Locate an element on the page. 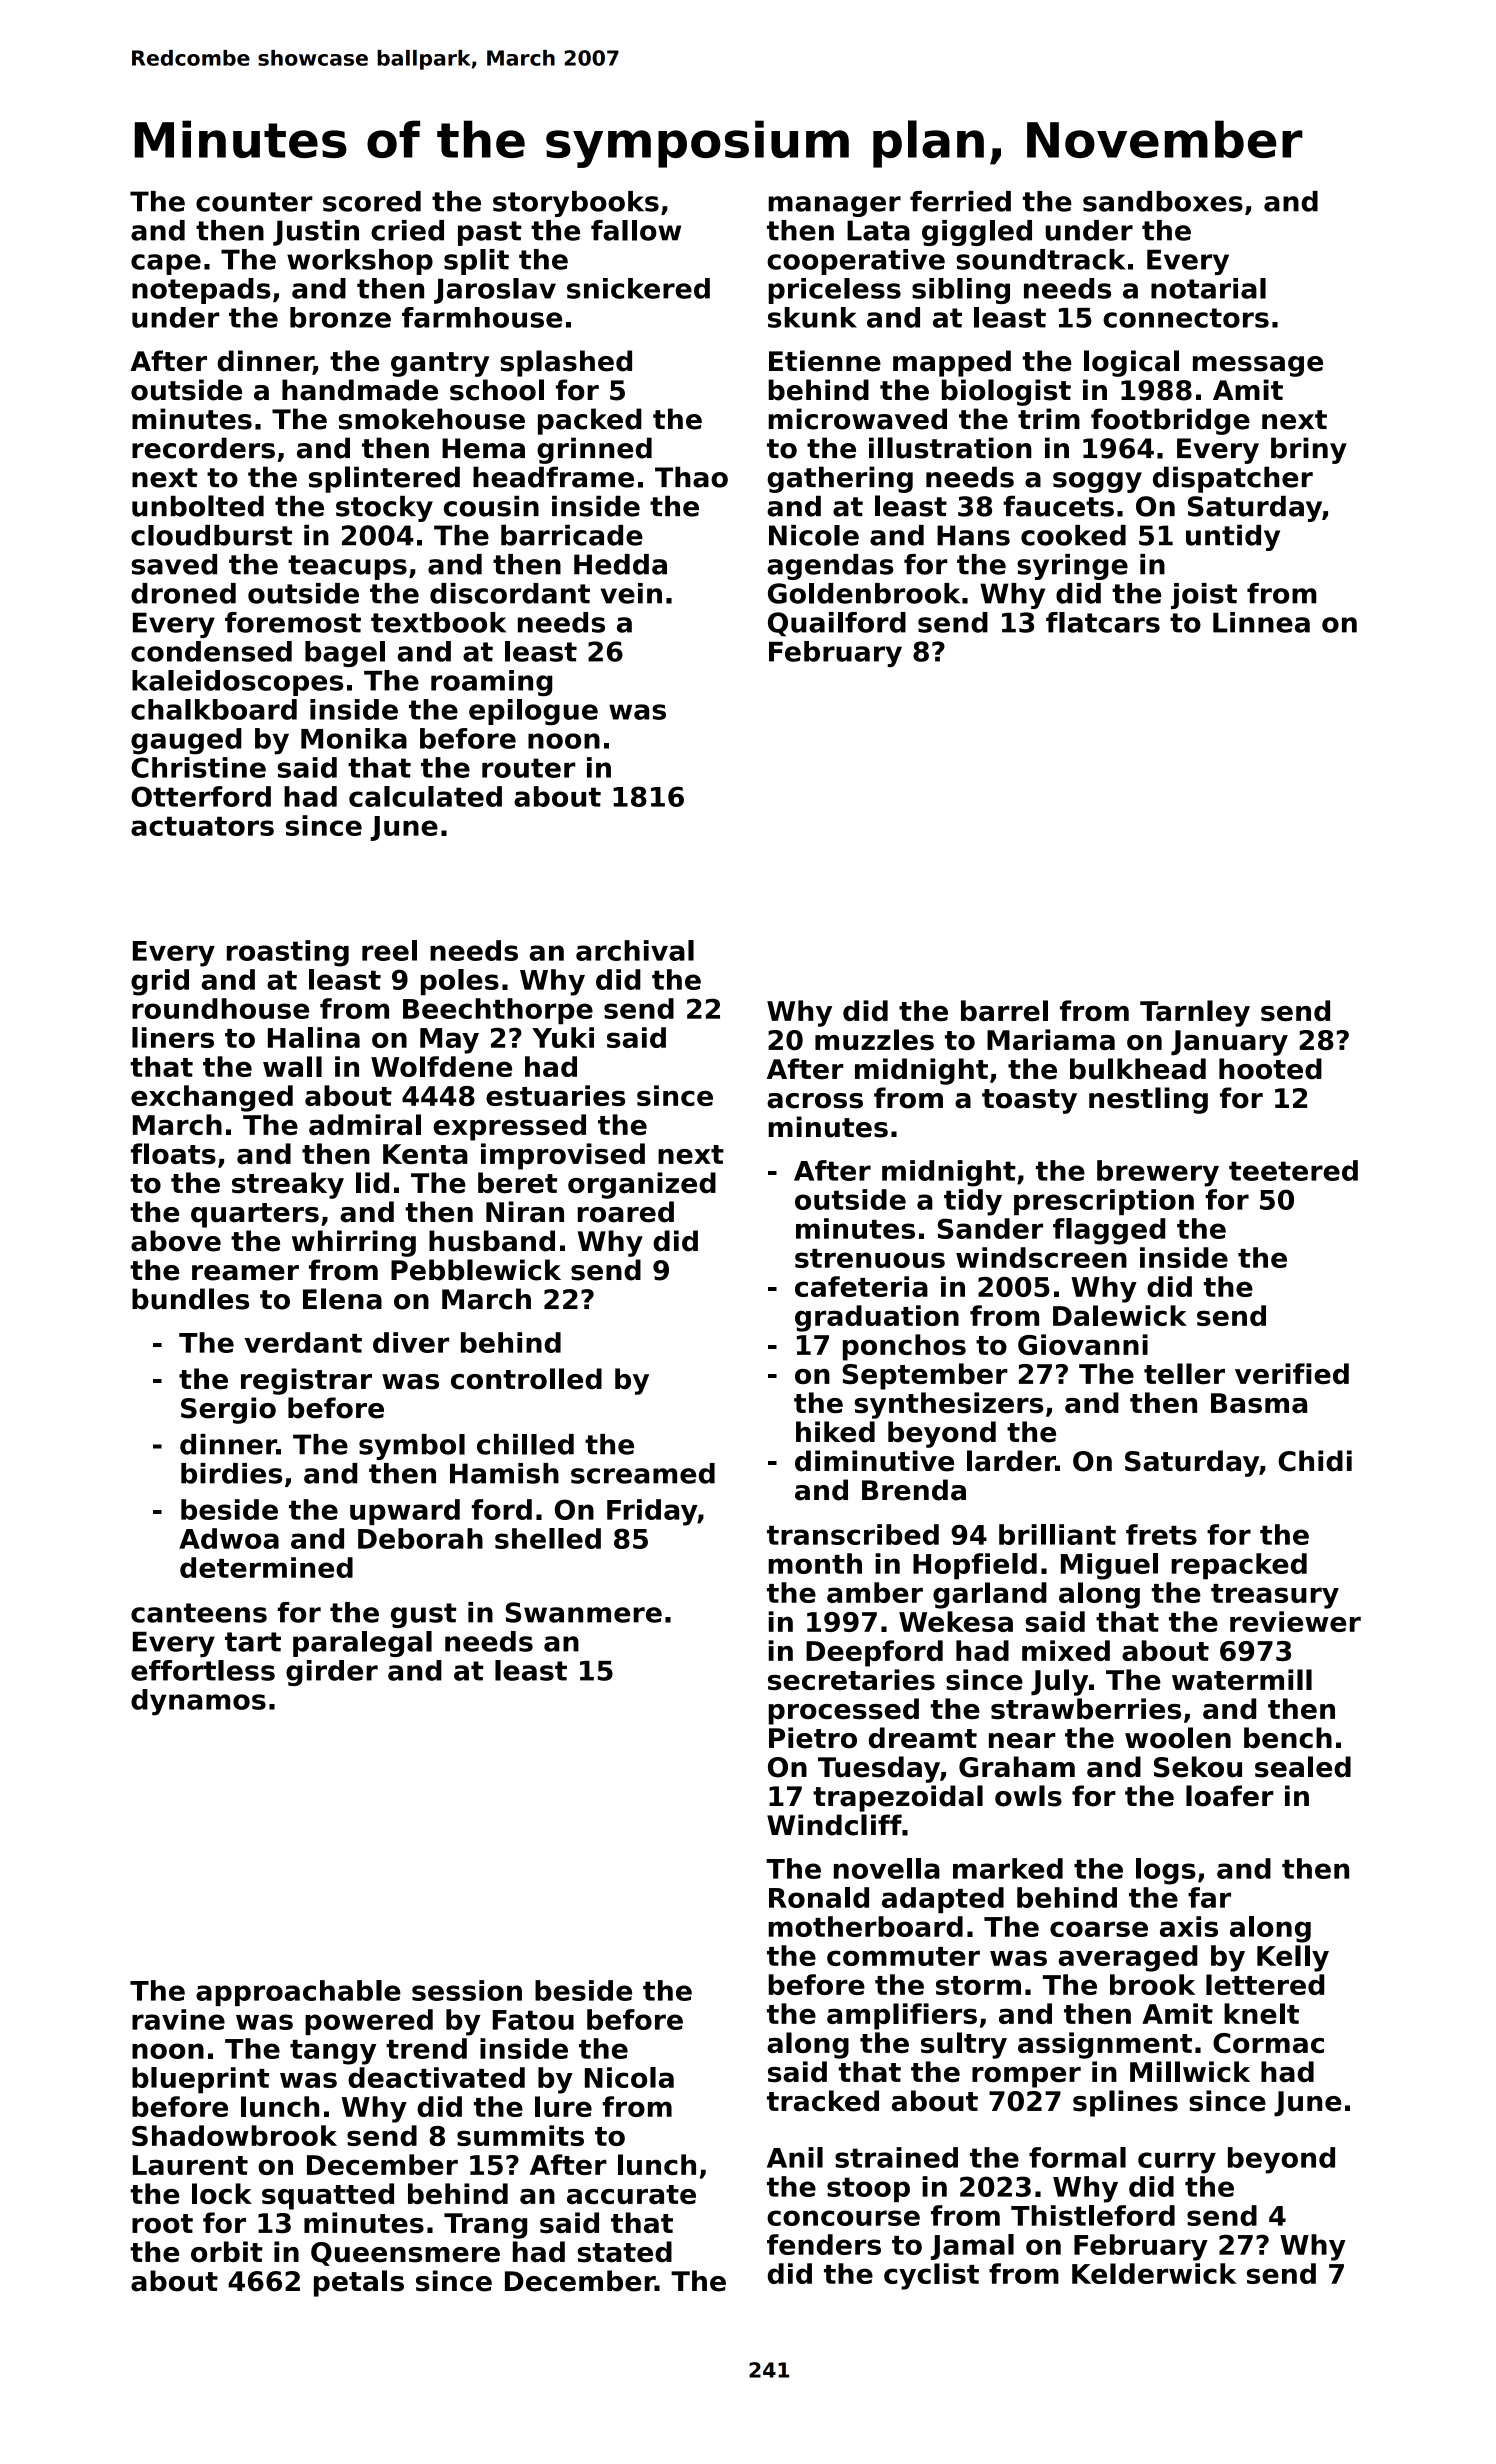 The width and height of the document is (1496, 2464). archival is located at coordinates (635, 950).
